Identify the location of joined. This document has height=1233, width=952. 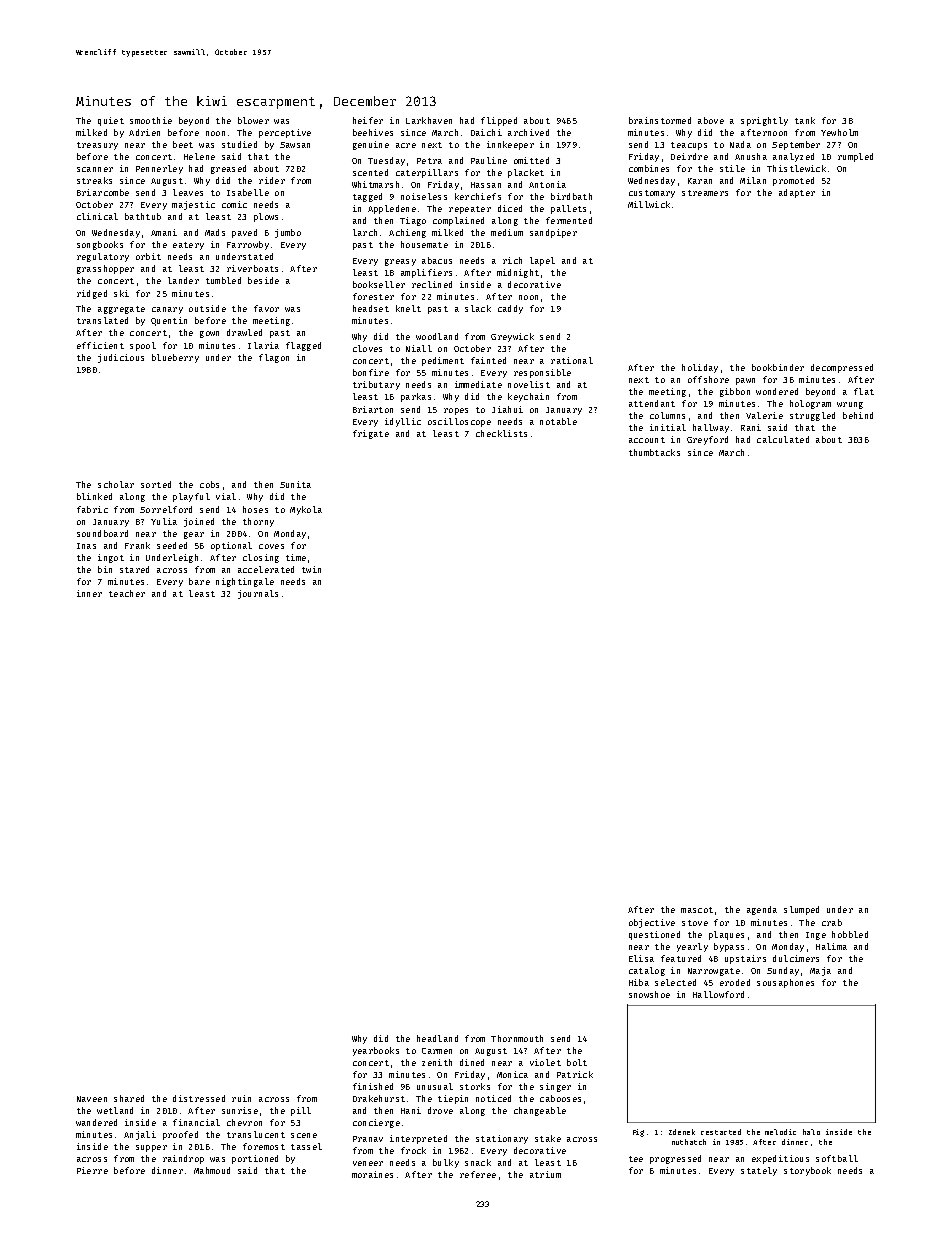
(199, 522).
